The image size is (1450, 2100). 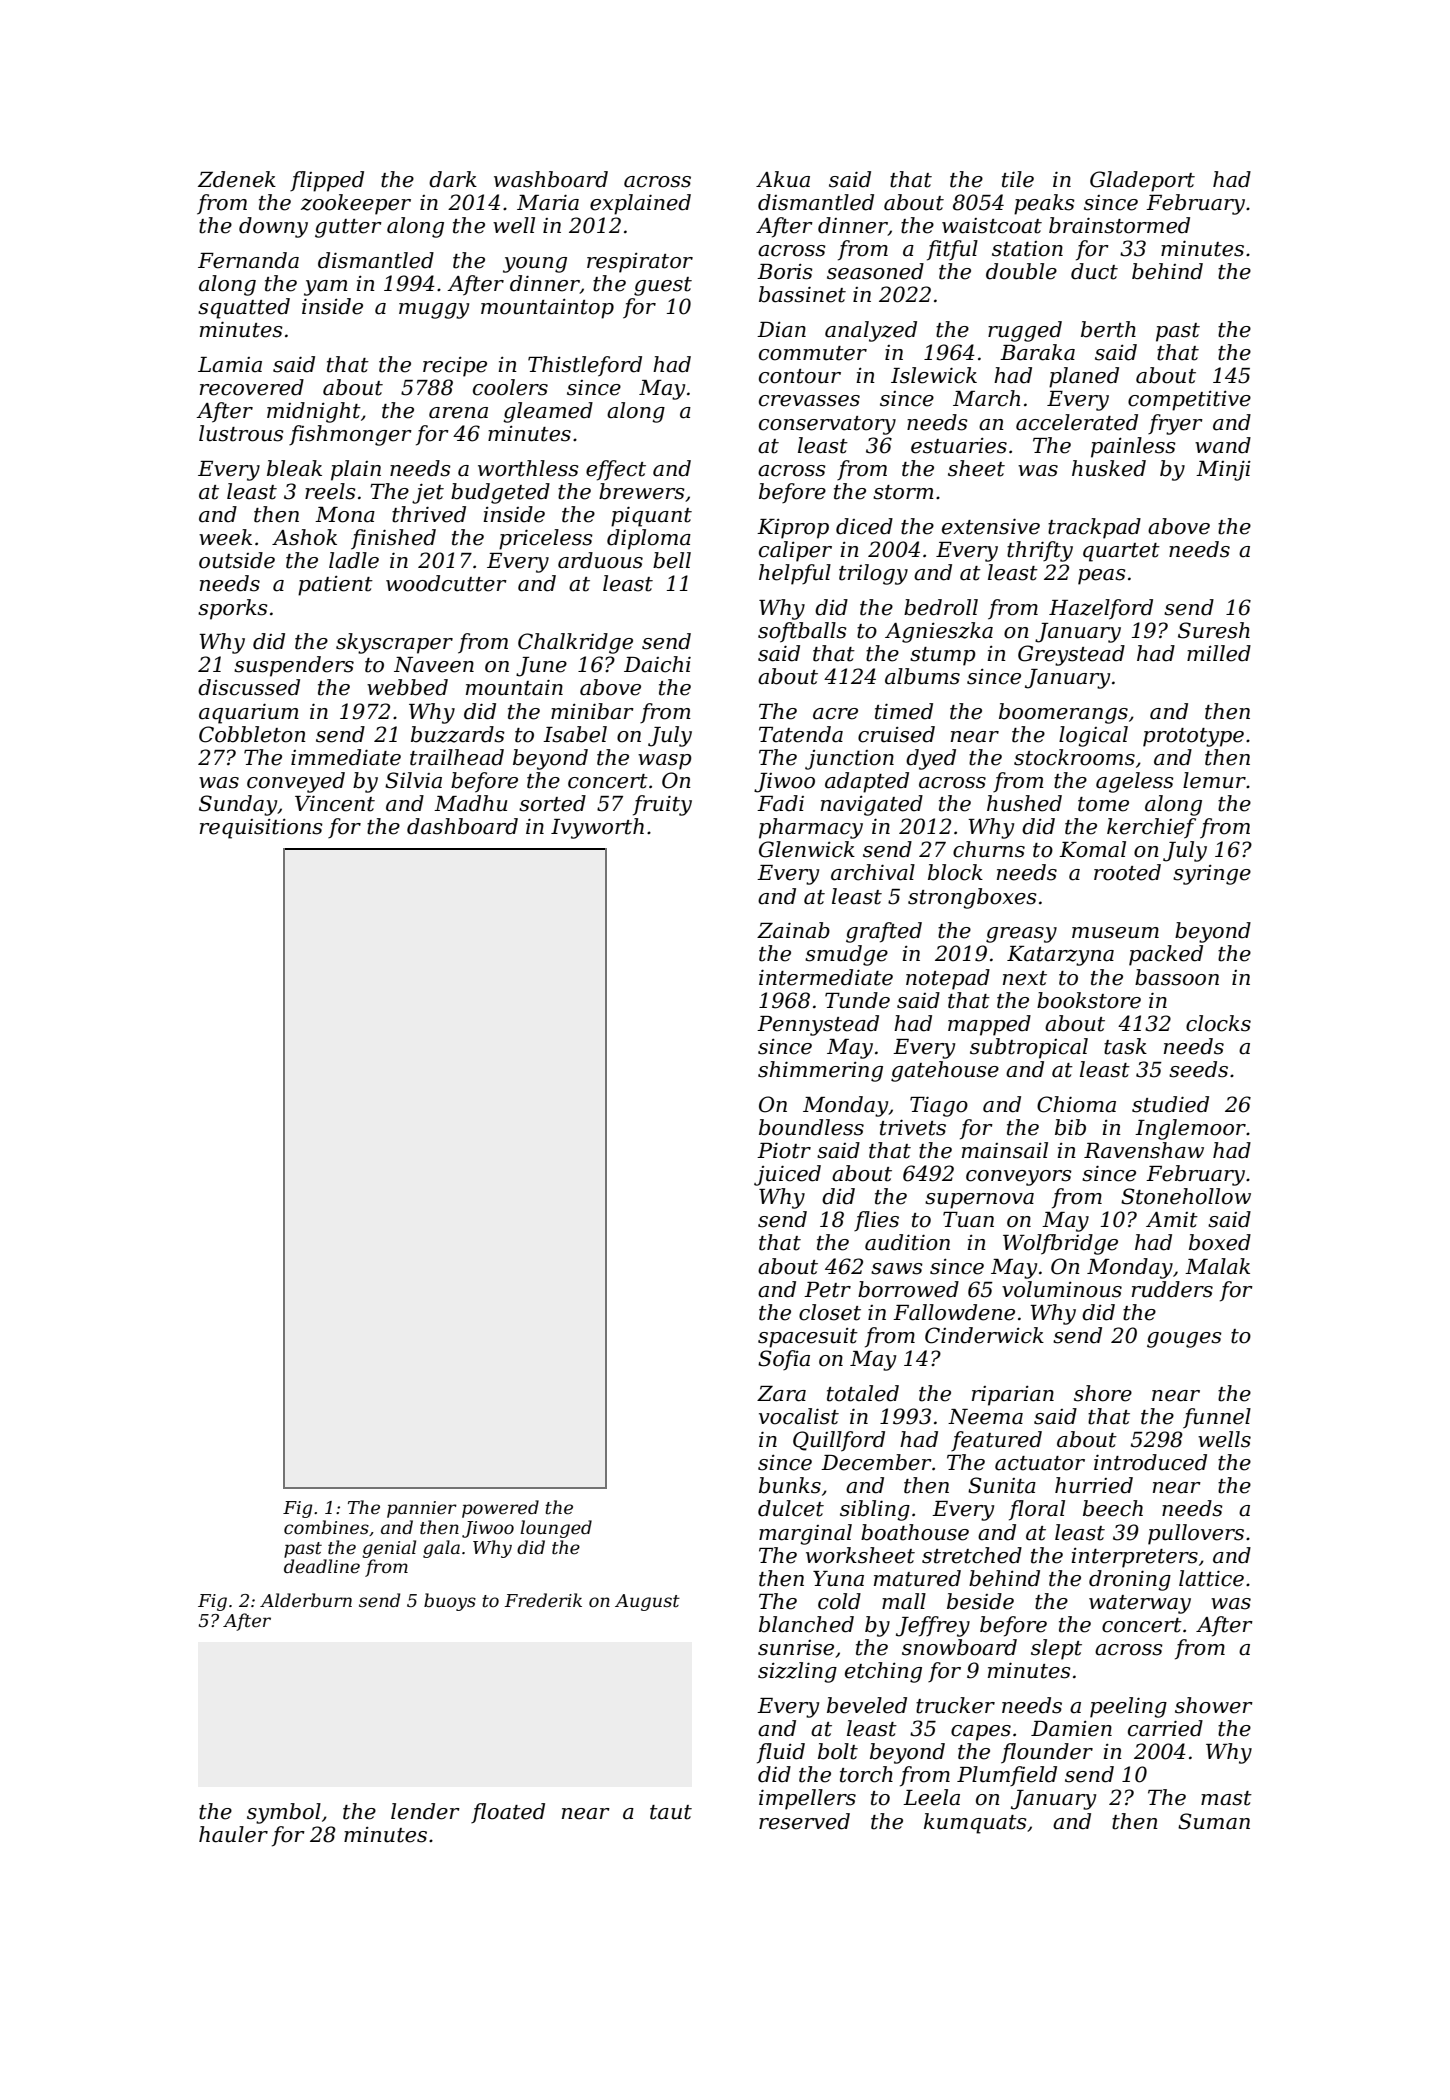 What do you see at coordinates (1214, 1821) in the document?
I see `Suman` at bounding box center [1214, 1821].
